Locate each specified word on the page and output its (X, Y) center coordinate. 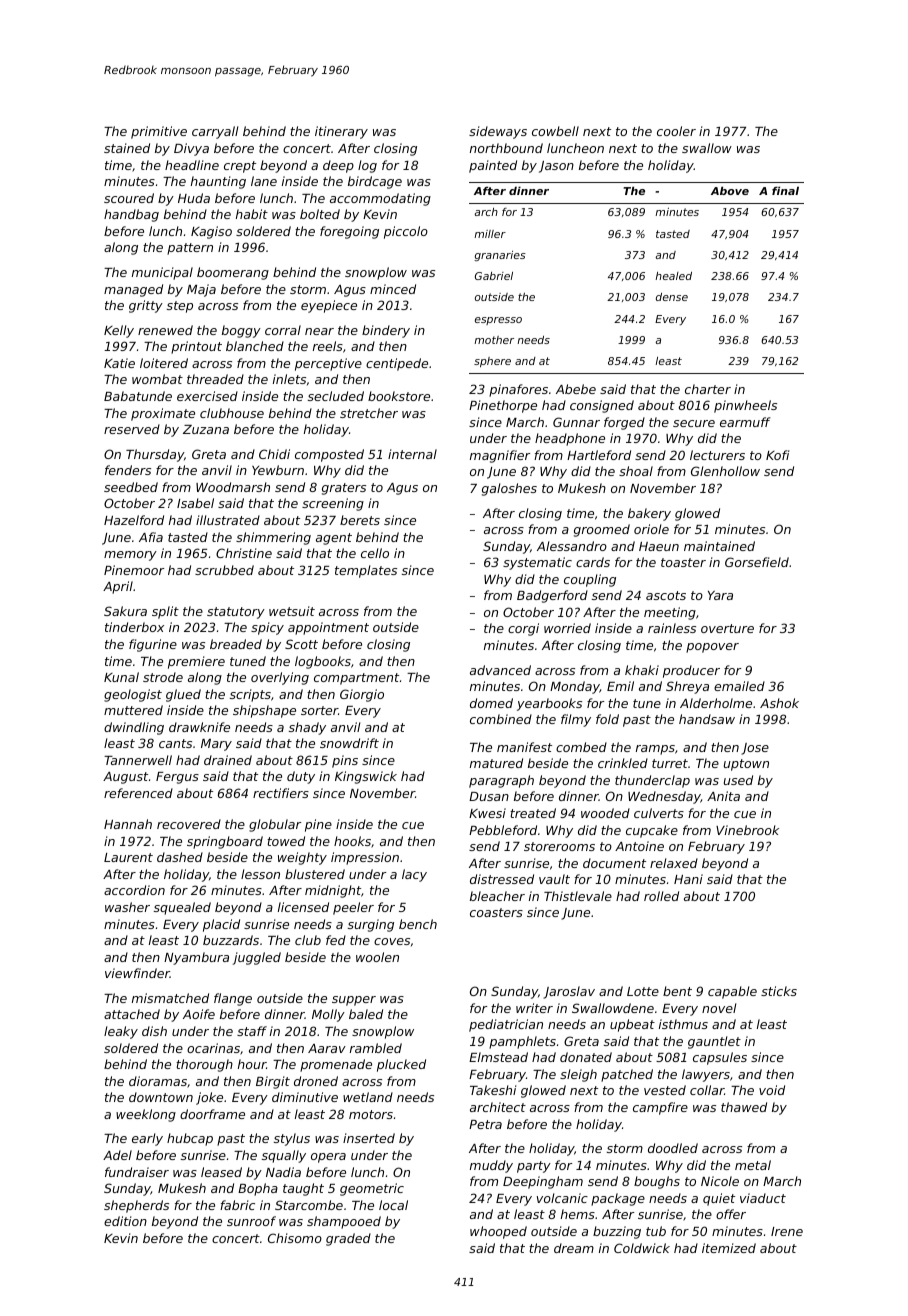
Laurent (128, 857)
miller (490, 234)
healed (673, 276)
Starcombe (309, 1205)
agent (334, 539)
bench (418, 924)
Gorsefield (757, 562)
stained (127, 148)
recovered (189, 824)
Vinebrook (747, 830)
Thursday (155, 455)
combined (501, 719)
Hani (688, 879)
